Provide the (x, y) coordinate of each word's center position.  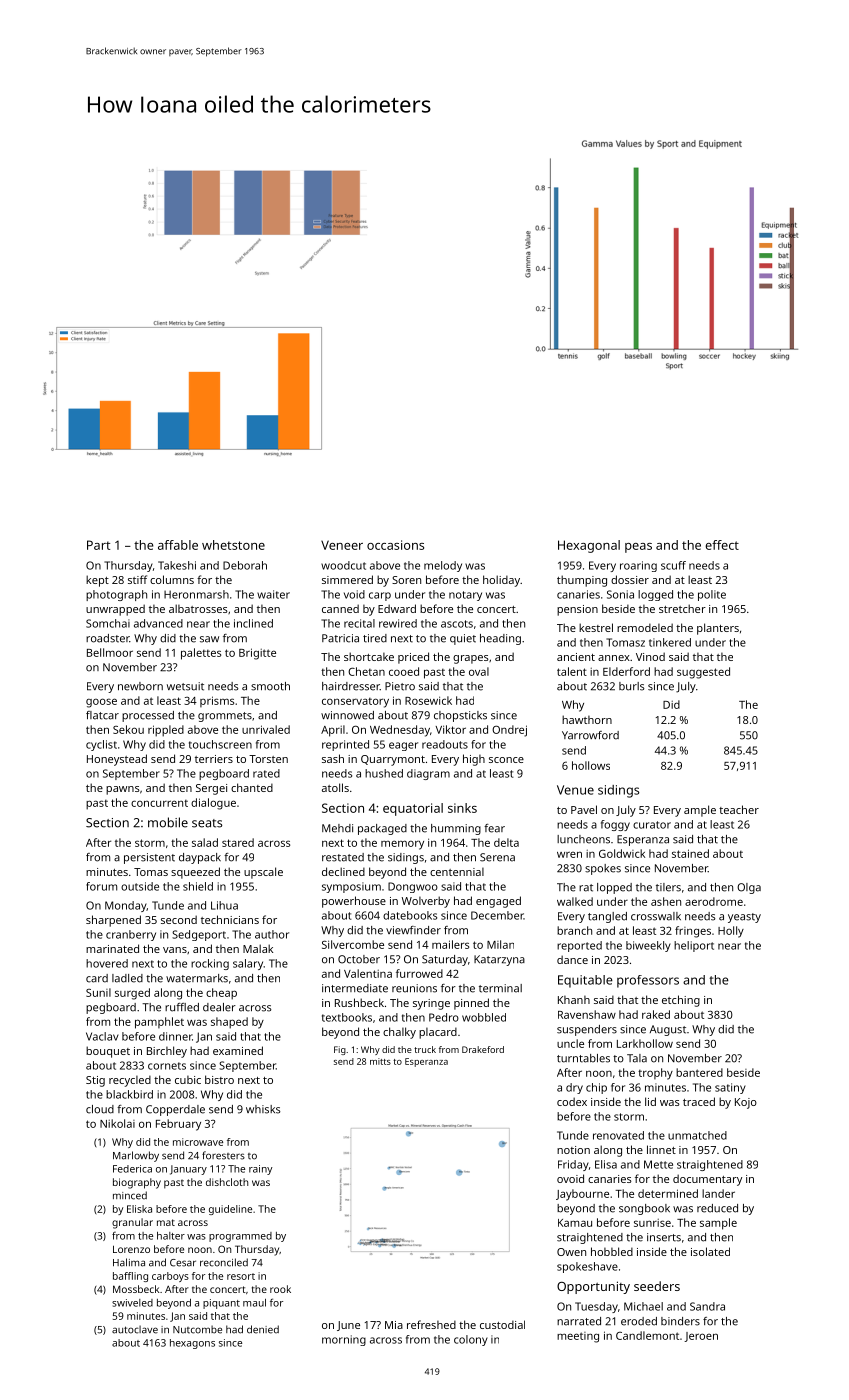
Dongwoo (413, 887)
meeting (578, 1337)
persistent (149, 858)
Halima (129, 1262)
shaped (229, 1023)
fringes (693, 932)
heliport (694, 946)
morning (344, 1340)
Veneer (342, 545)
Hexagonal (589, 546)
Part (98, 545)
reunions (414, 988)
